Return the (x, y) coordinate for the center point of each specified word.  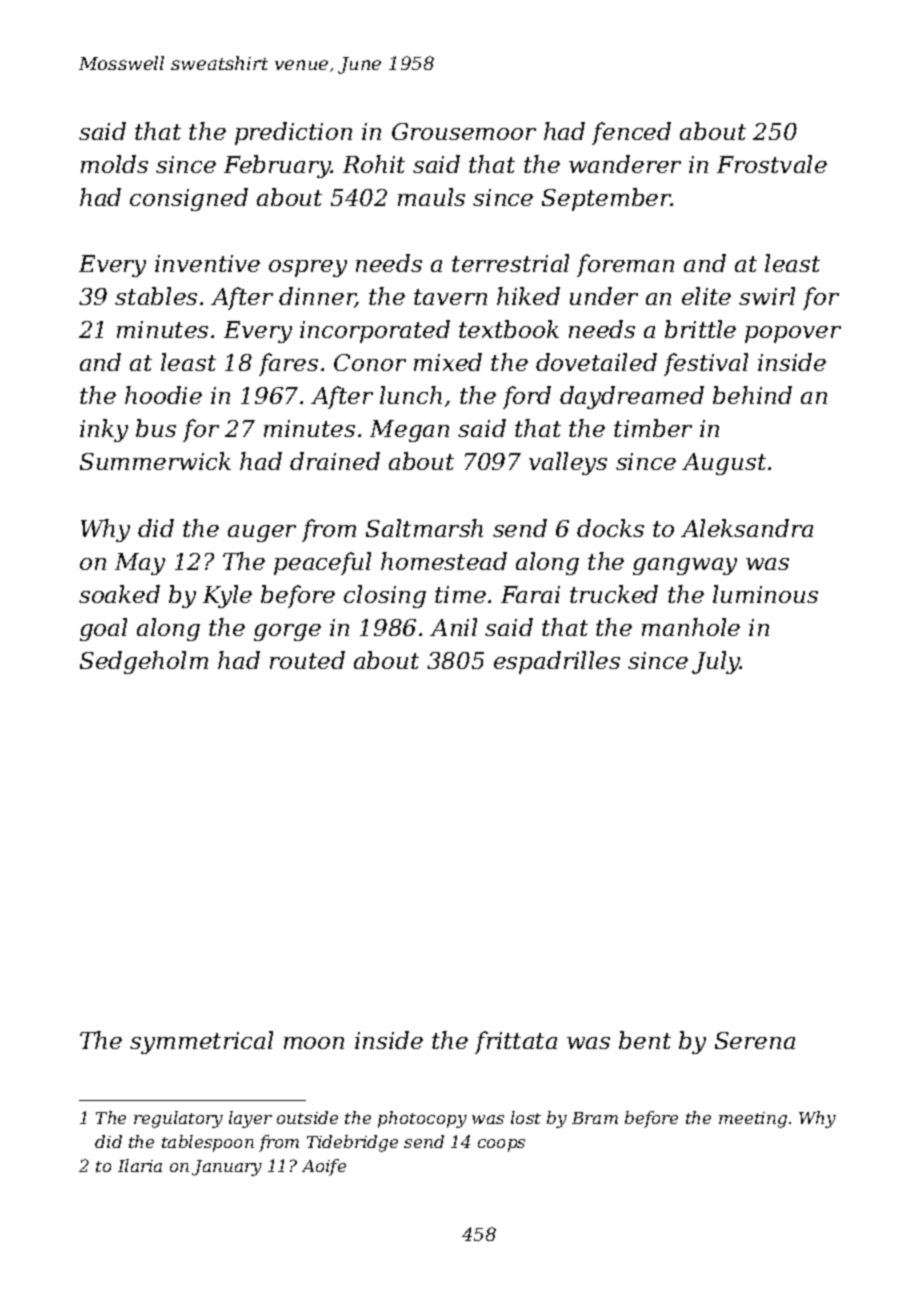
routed (307, 660)
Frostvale (772, 164)
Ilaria (140, 1165)
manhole (691, 627)
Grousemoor (464, 131)
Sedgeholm (144, 662)
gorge (287, 632)
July (716, 662)
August (724, 464)
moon (314, 1043)
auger (262, 533)
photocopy (422, 1119)
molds (114, 164)
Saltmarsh (424, 528)
